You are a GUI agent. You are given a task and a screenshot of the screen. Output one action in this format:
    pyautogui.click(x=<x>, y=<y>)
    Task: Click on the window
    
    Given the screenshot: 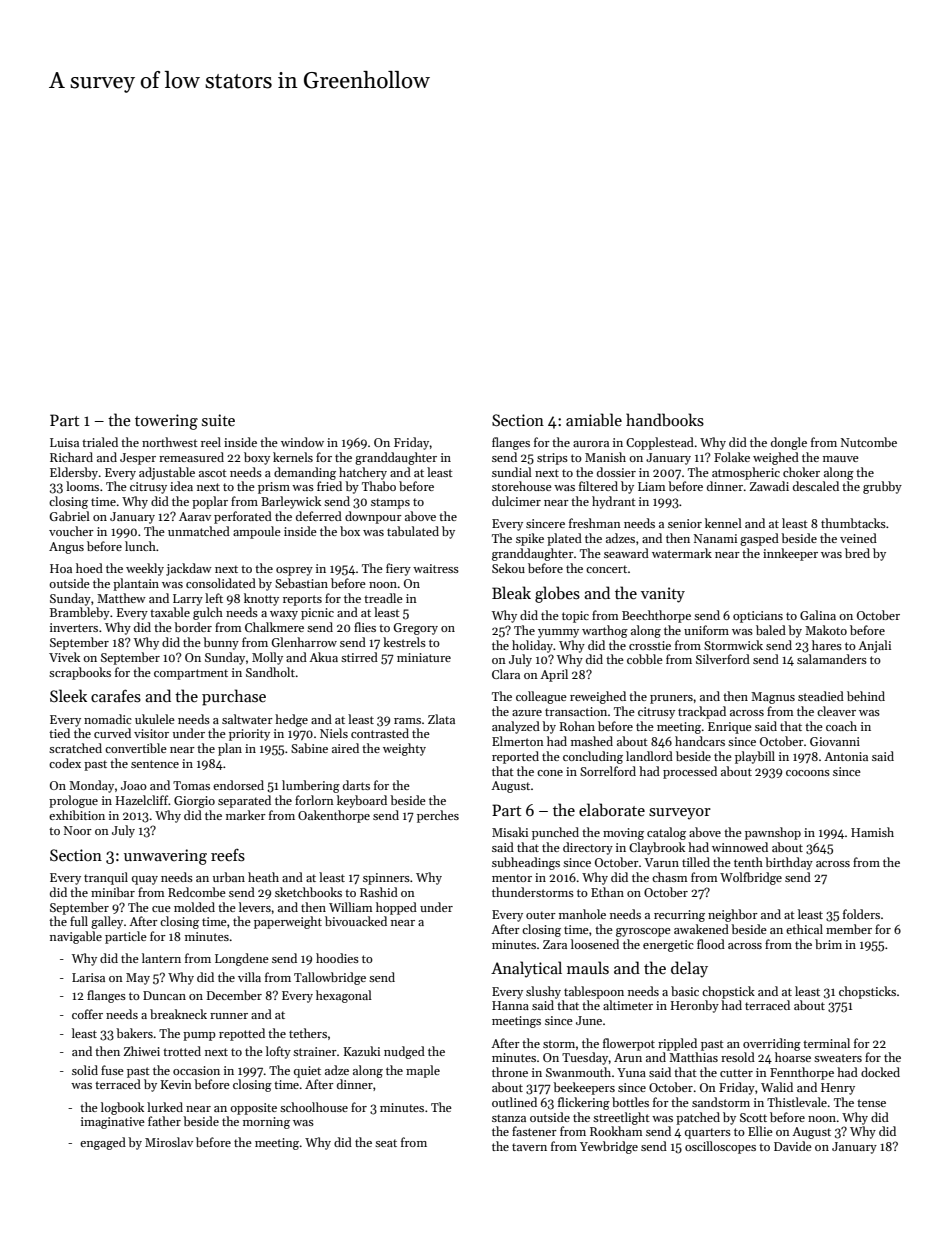 What is the action you would take?
    pyautogui.click(x=302, y=442)
